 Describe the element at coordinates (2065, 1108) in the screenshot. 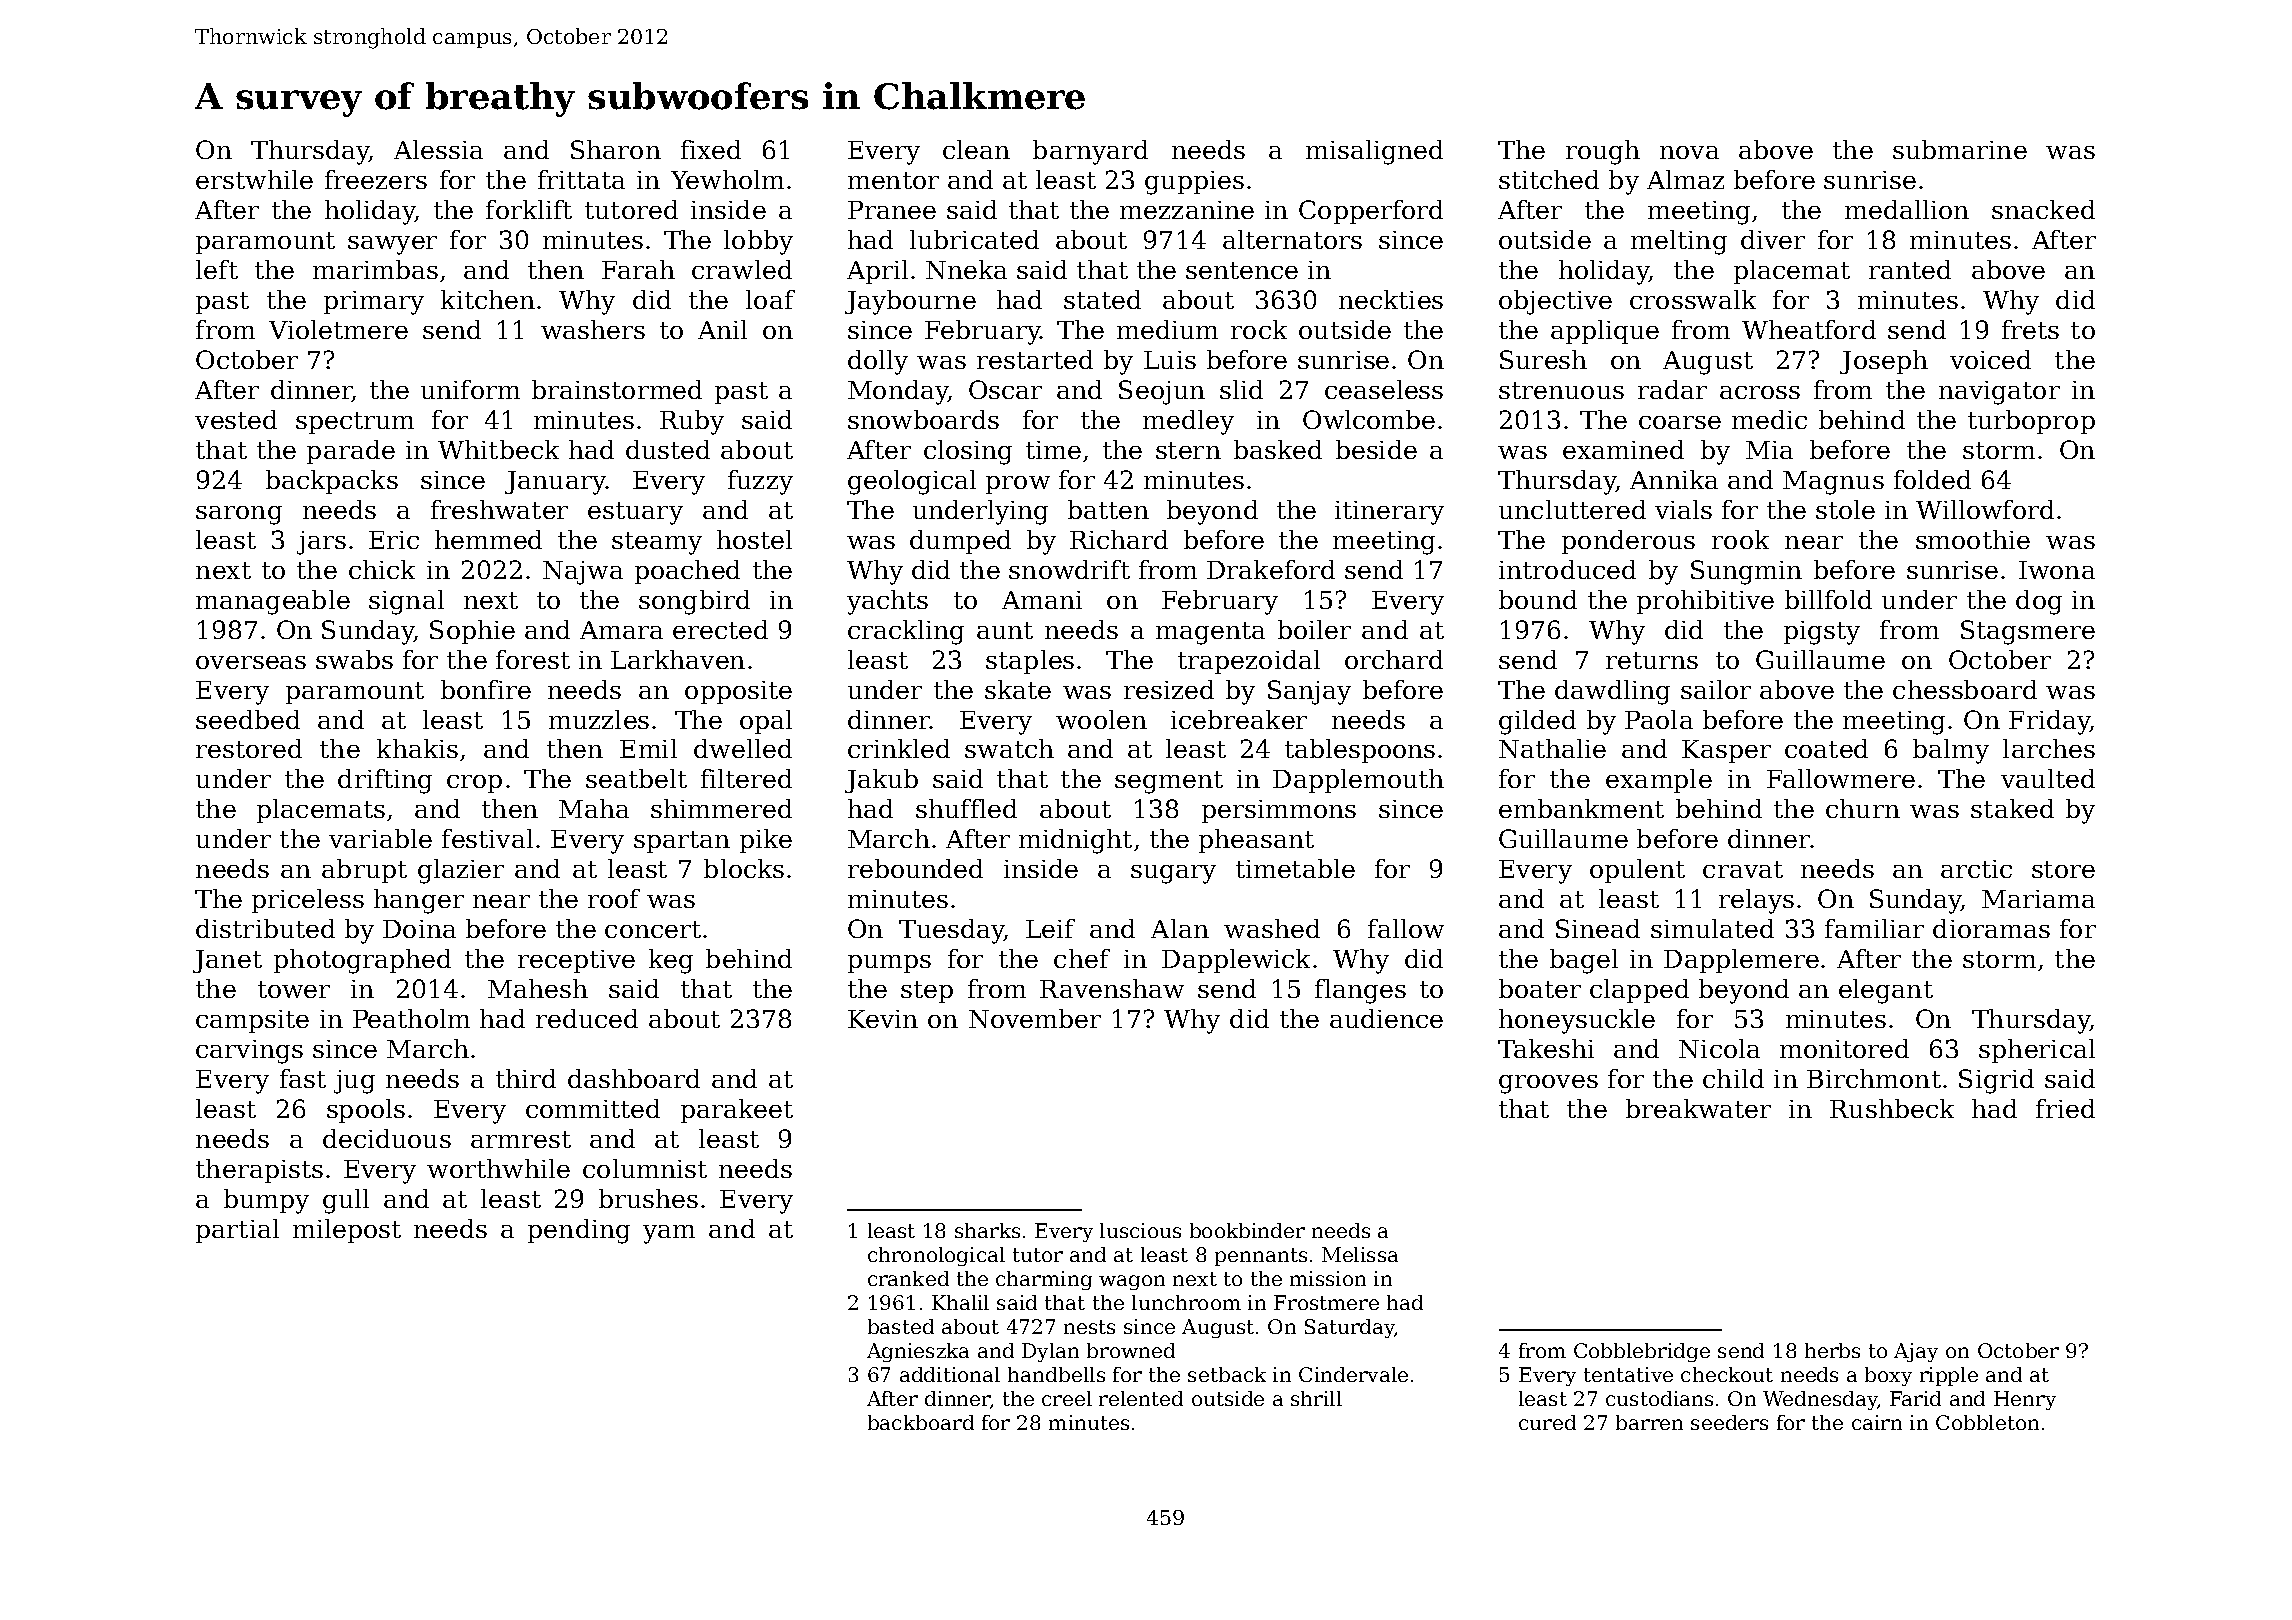

I see `fried` at that location.
